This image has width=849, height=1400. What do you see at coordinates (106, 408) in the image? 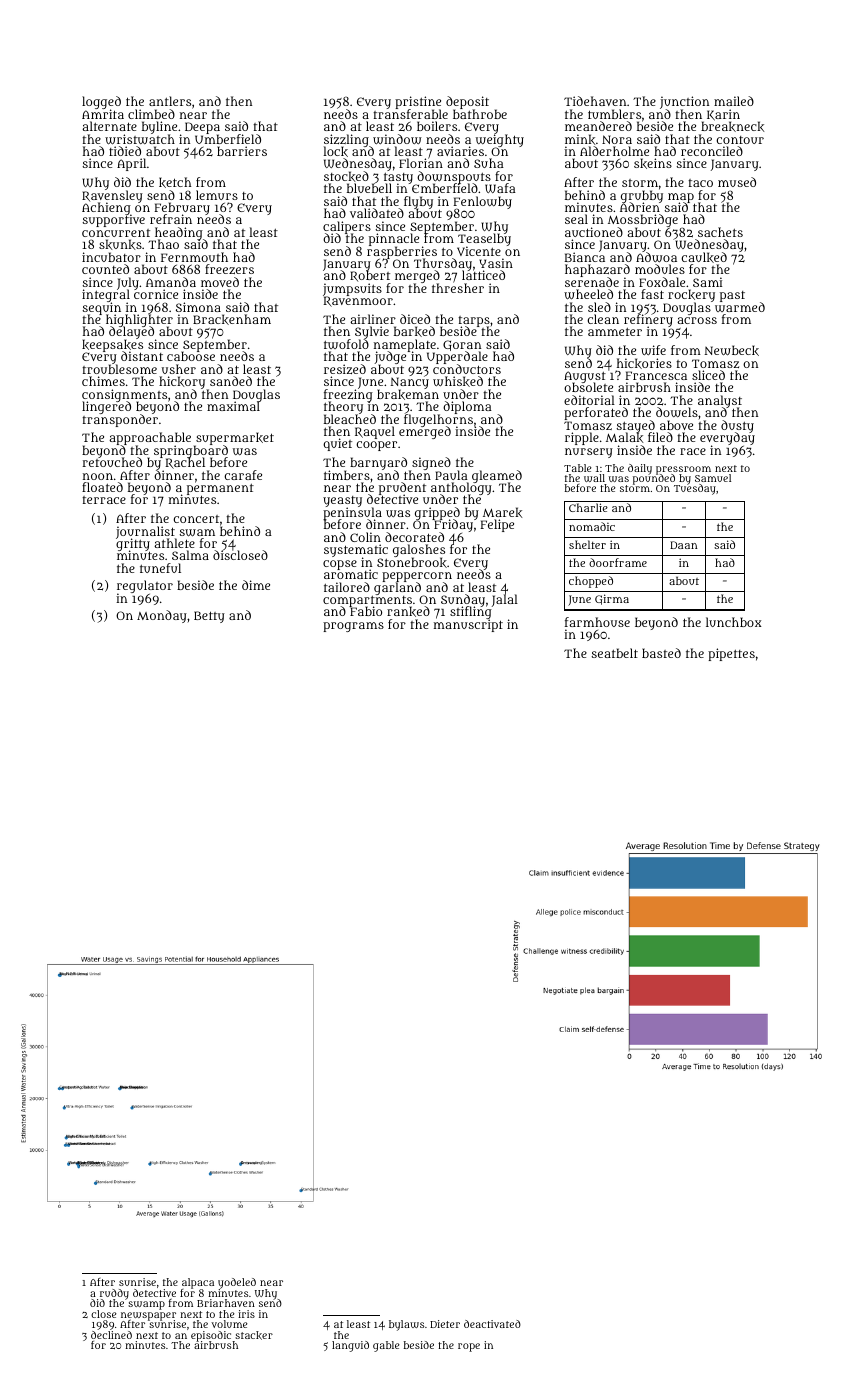
I see `lingered` at bounding box center [106, 408].
